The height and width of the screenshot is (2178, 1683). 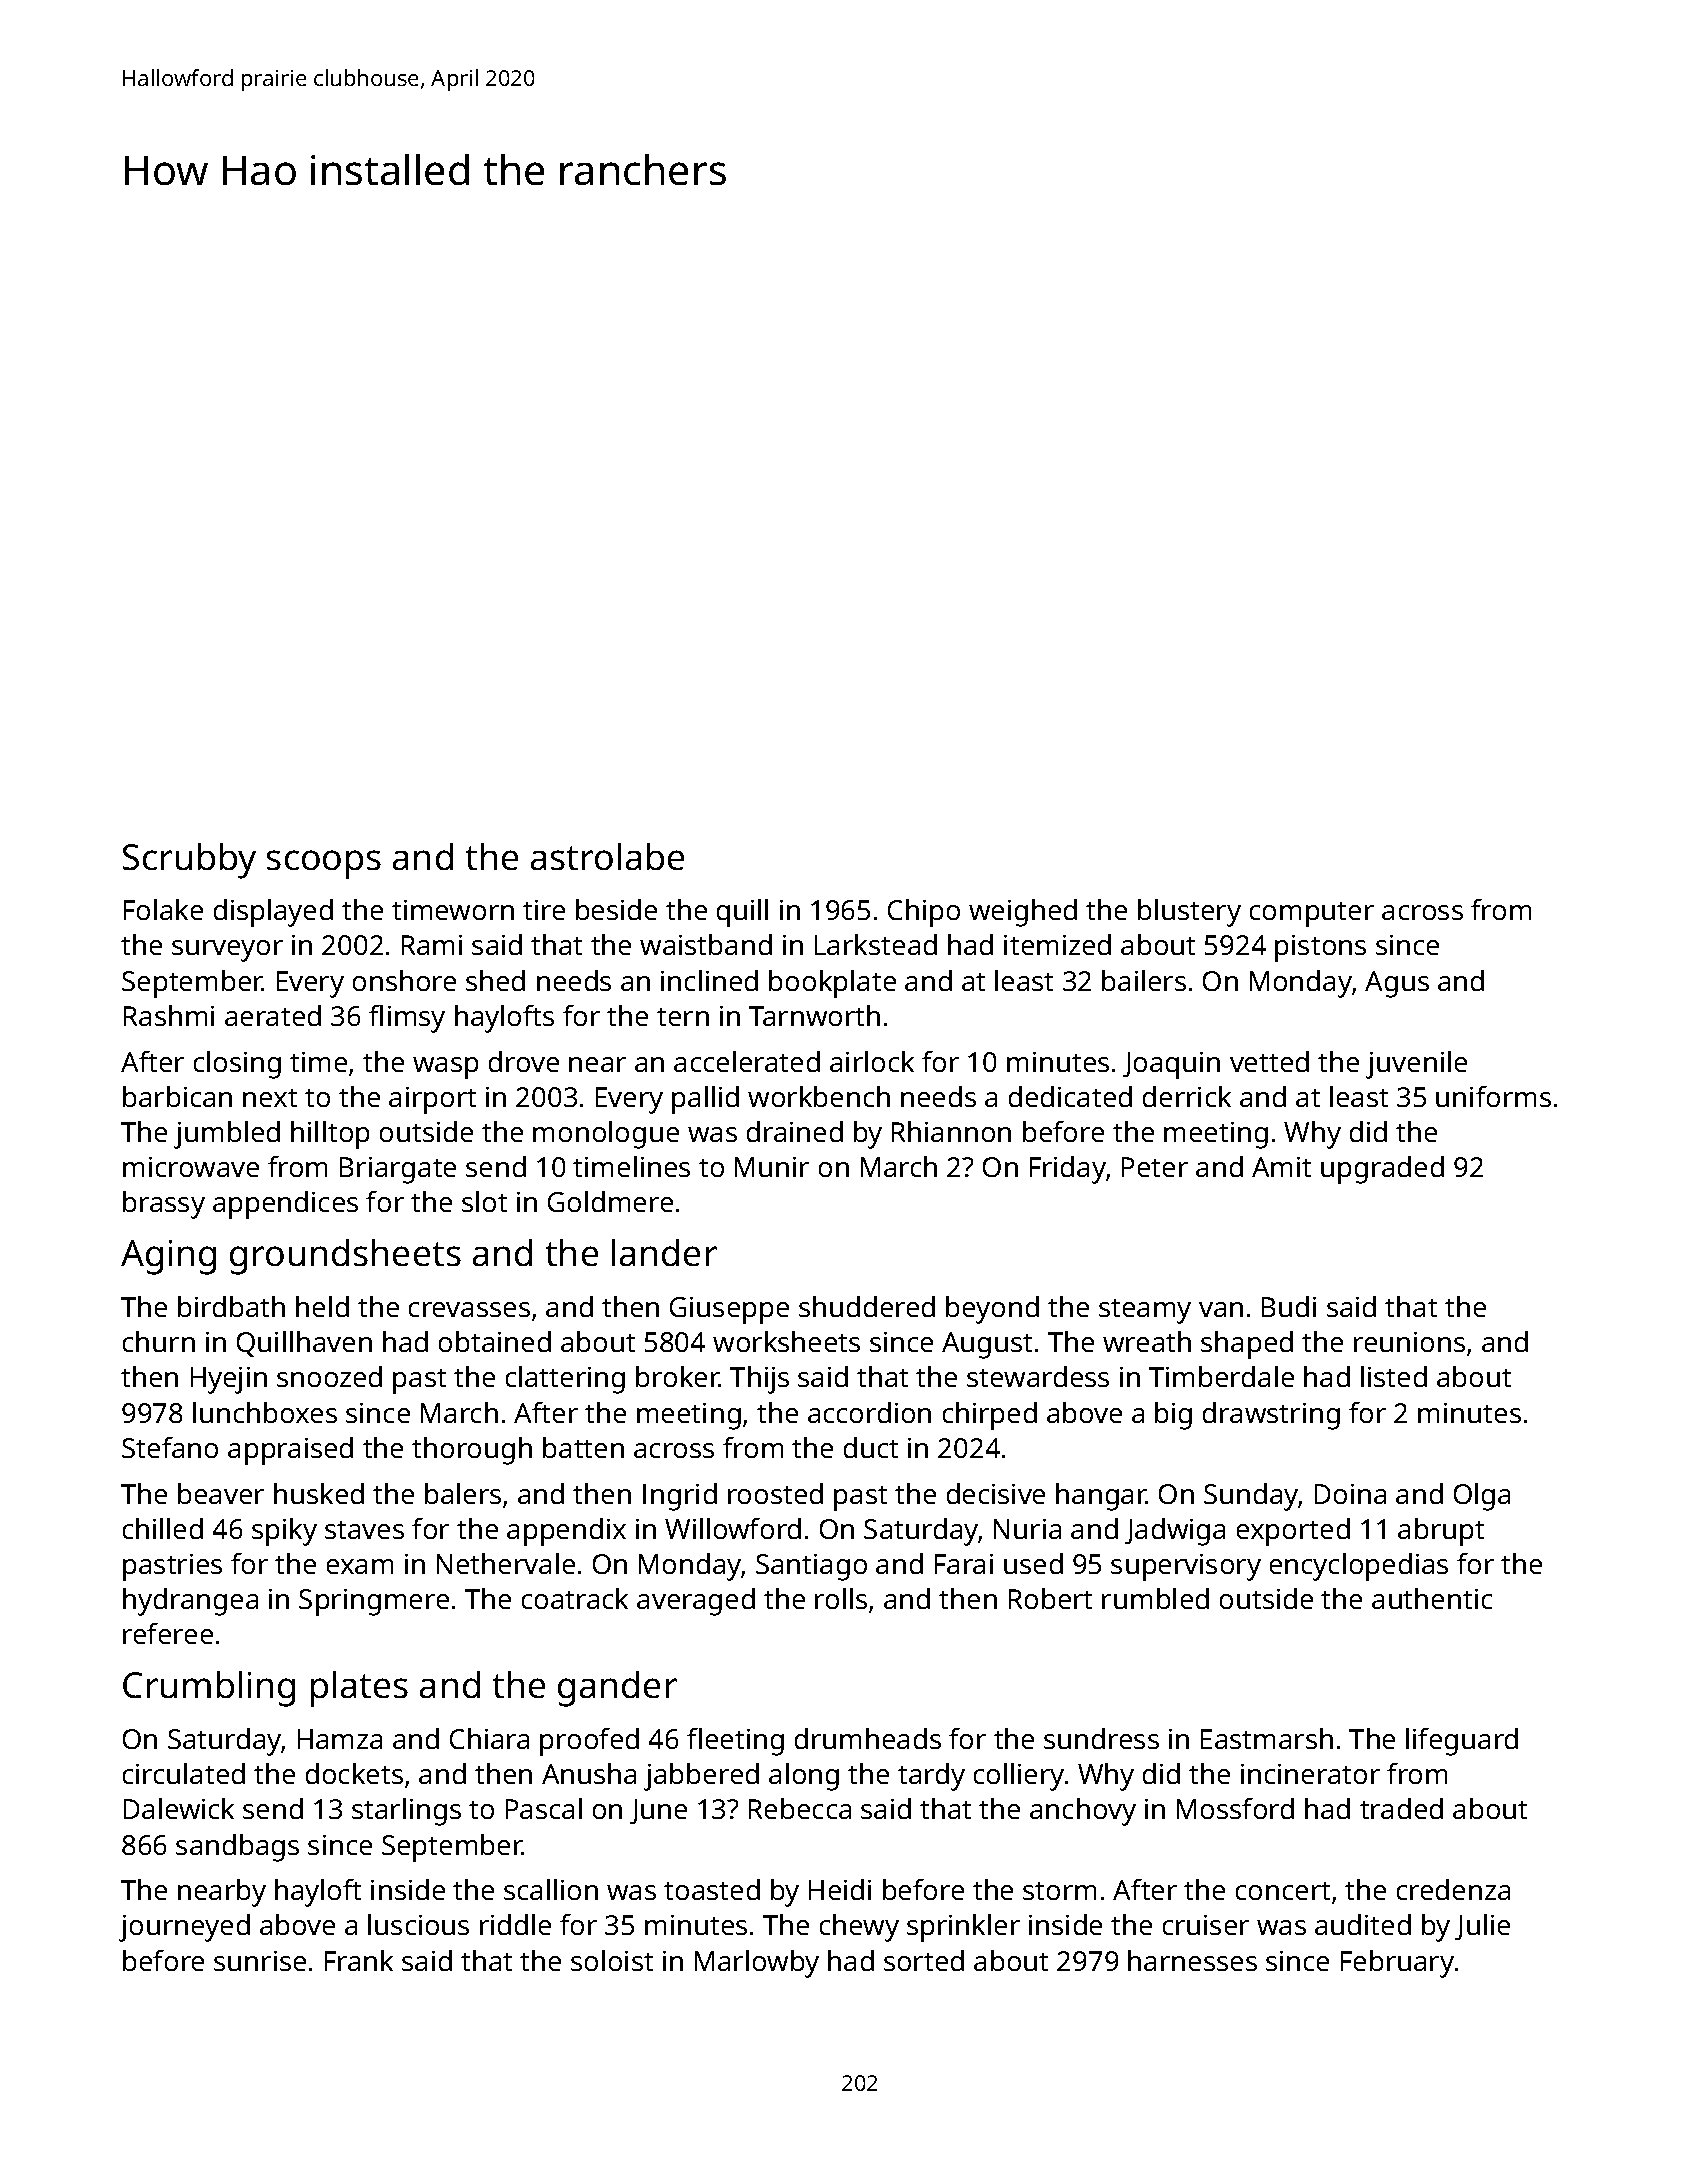 I want to click on Budi, so click(x=1289, y=1306).
